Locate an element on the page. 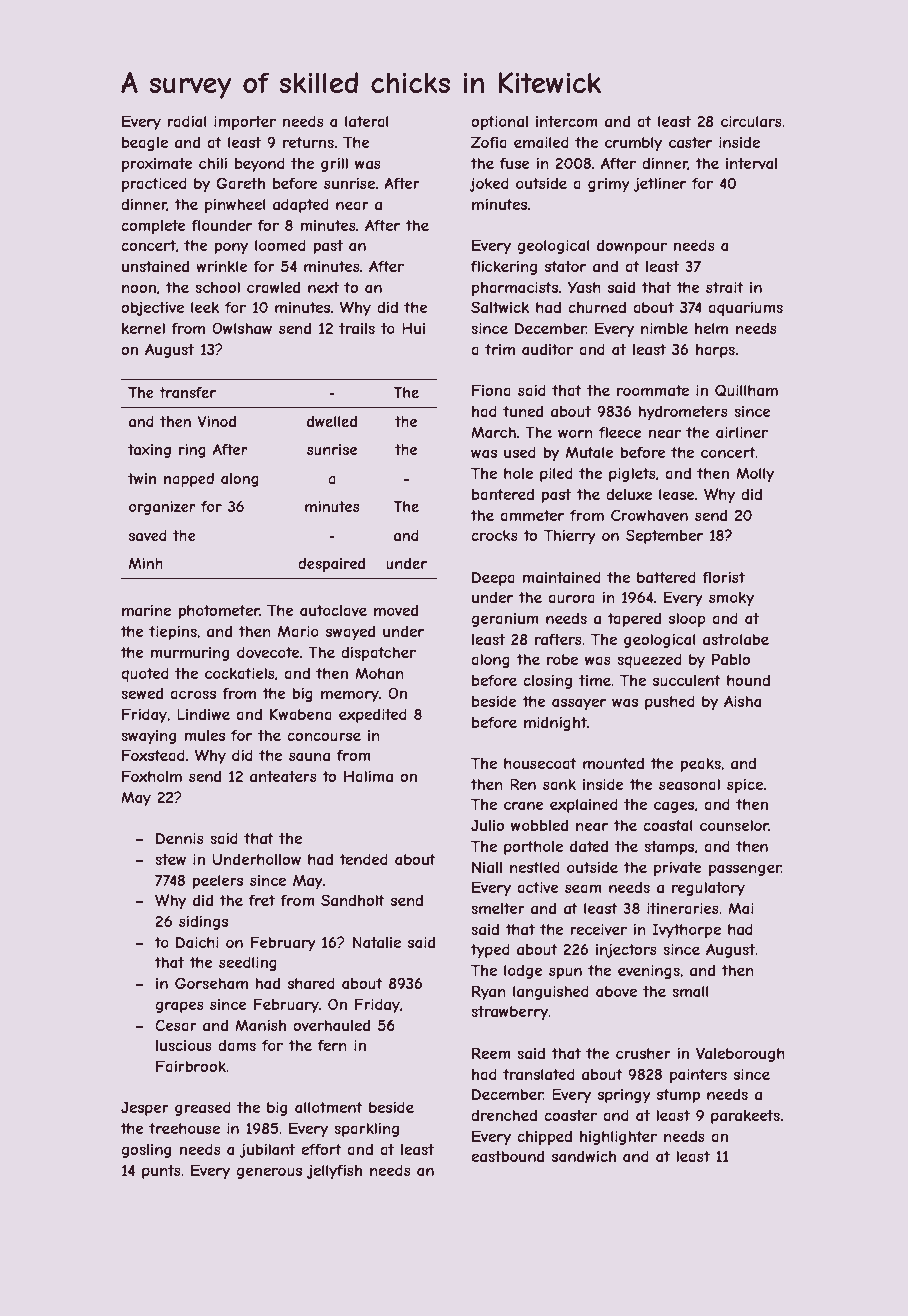 The height and width of the image is (1316, 908). next is located at coordinates (323, 287).
